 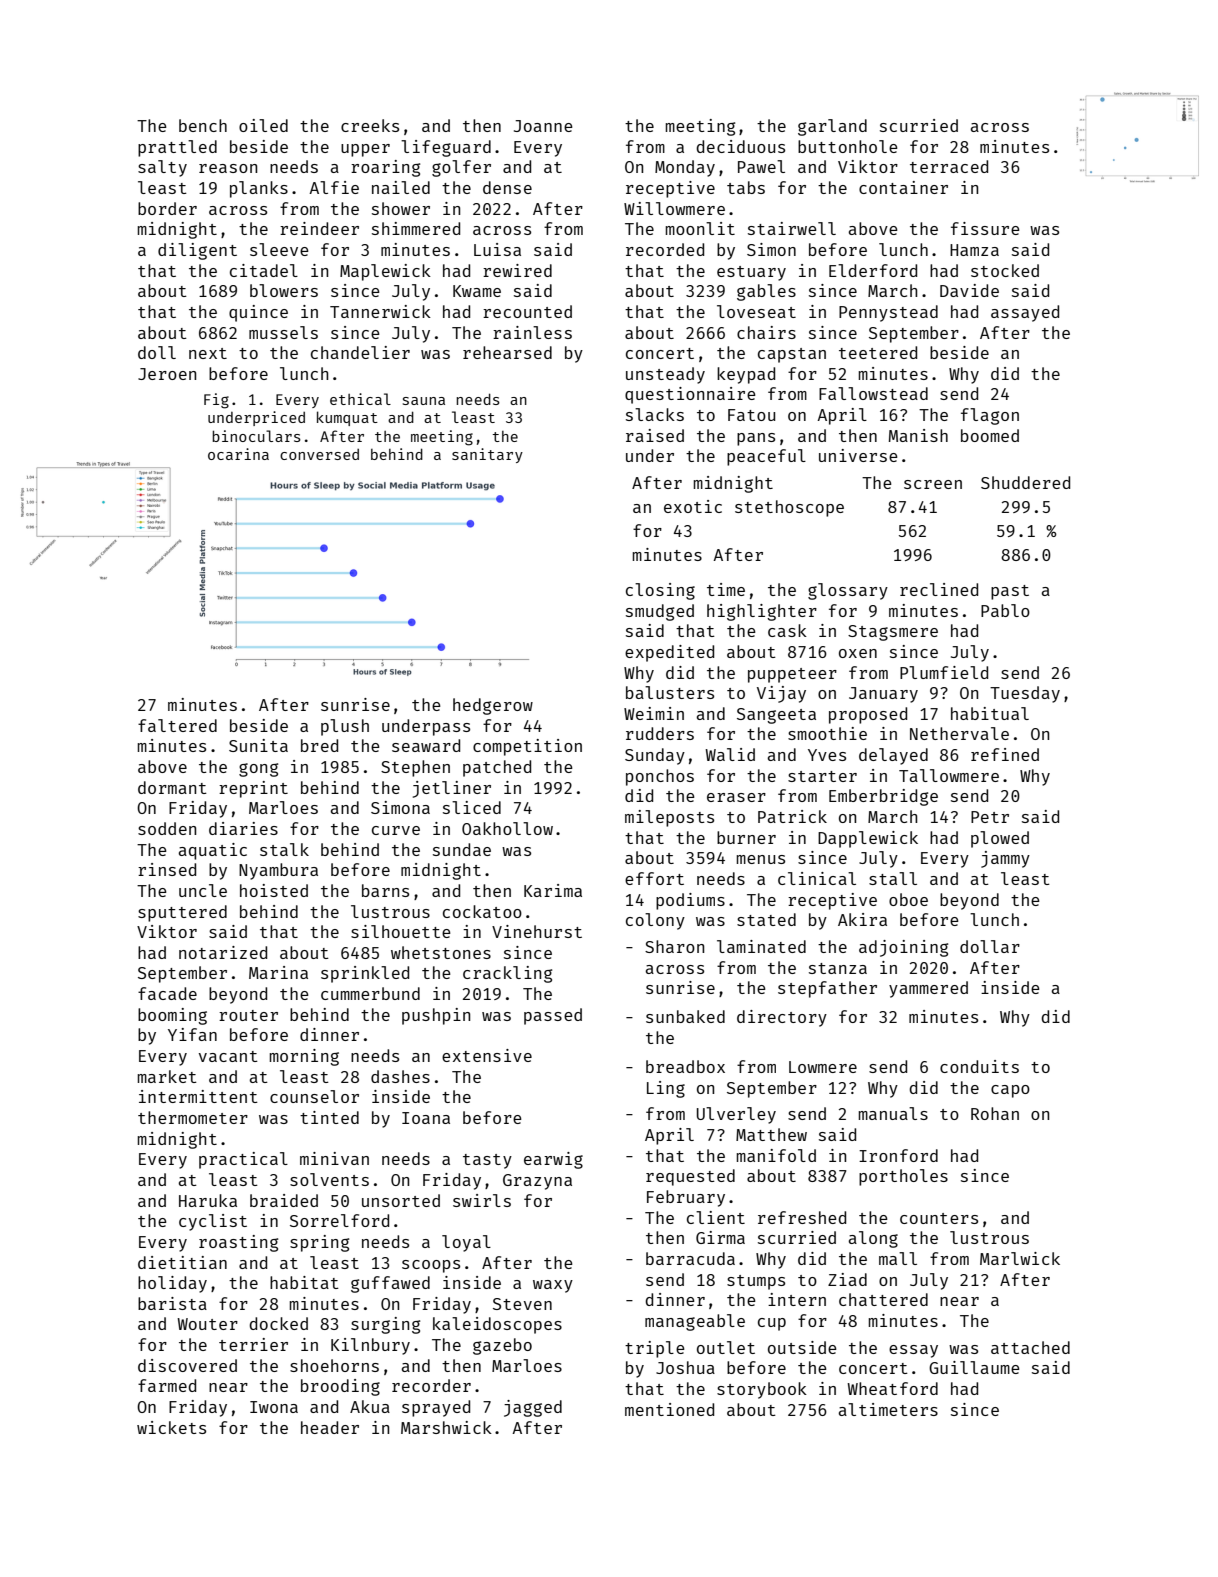 What do you see at coordinates (167, 374) in the document?
I see `Jeroen` at bounding box center [167, 374].
